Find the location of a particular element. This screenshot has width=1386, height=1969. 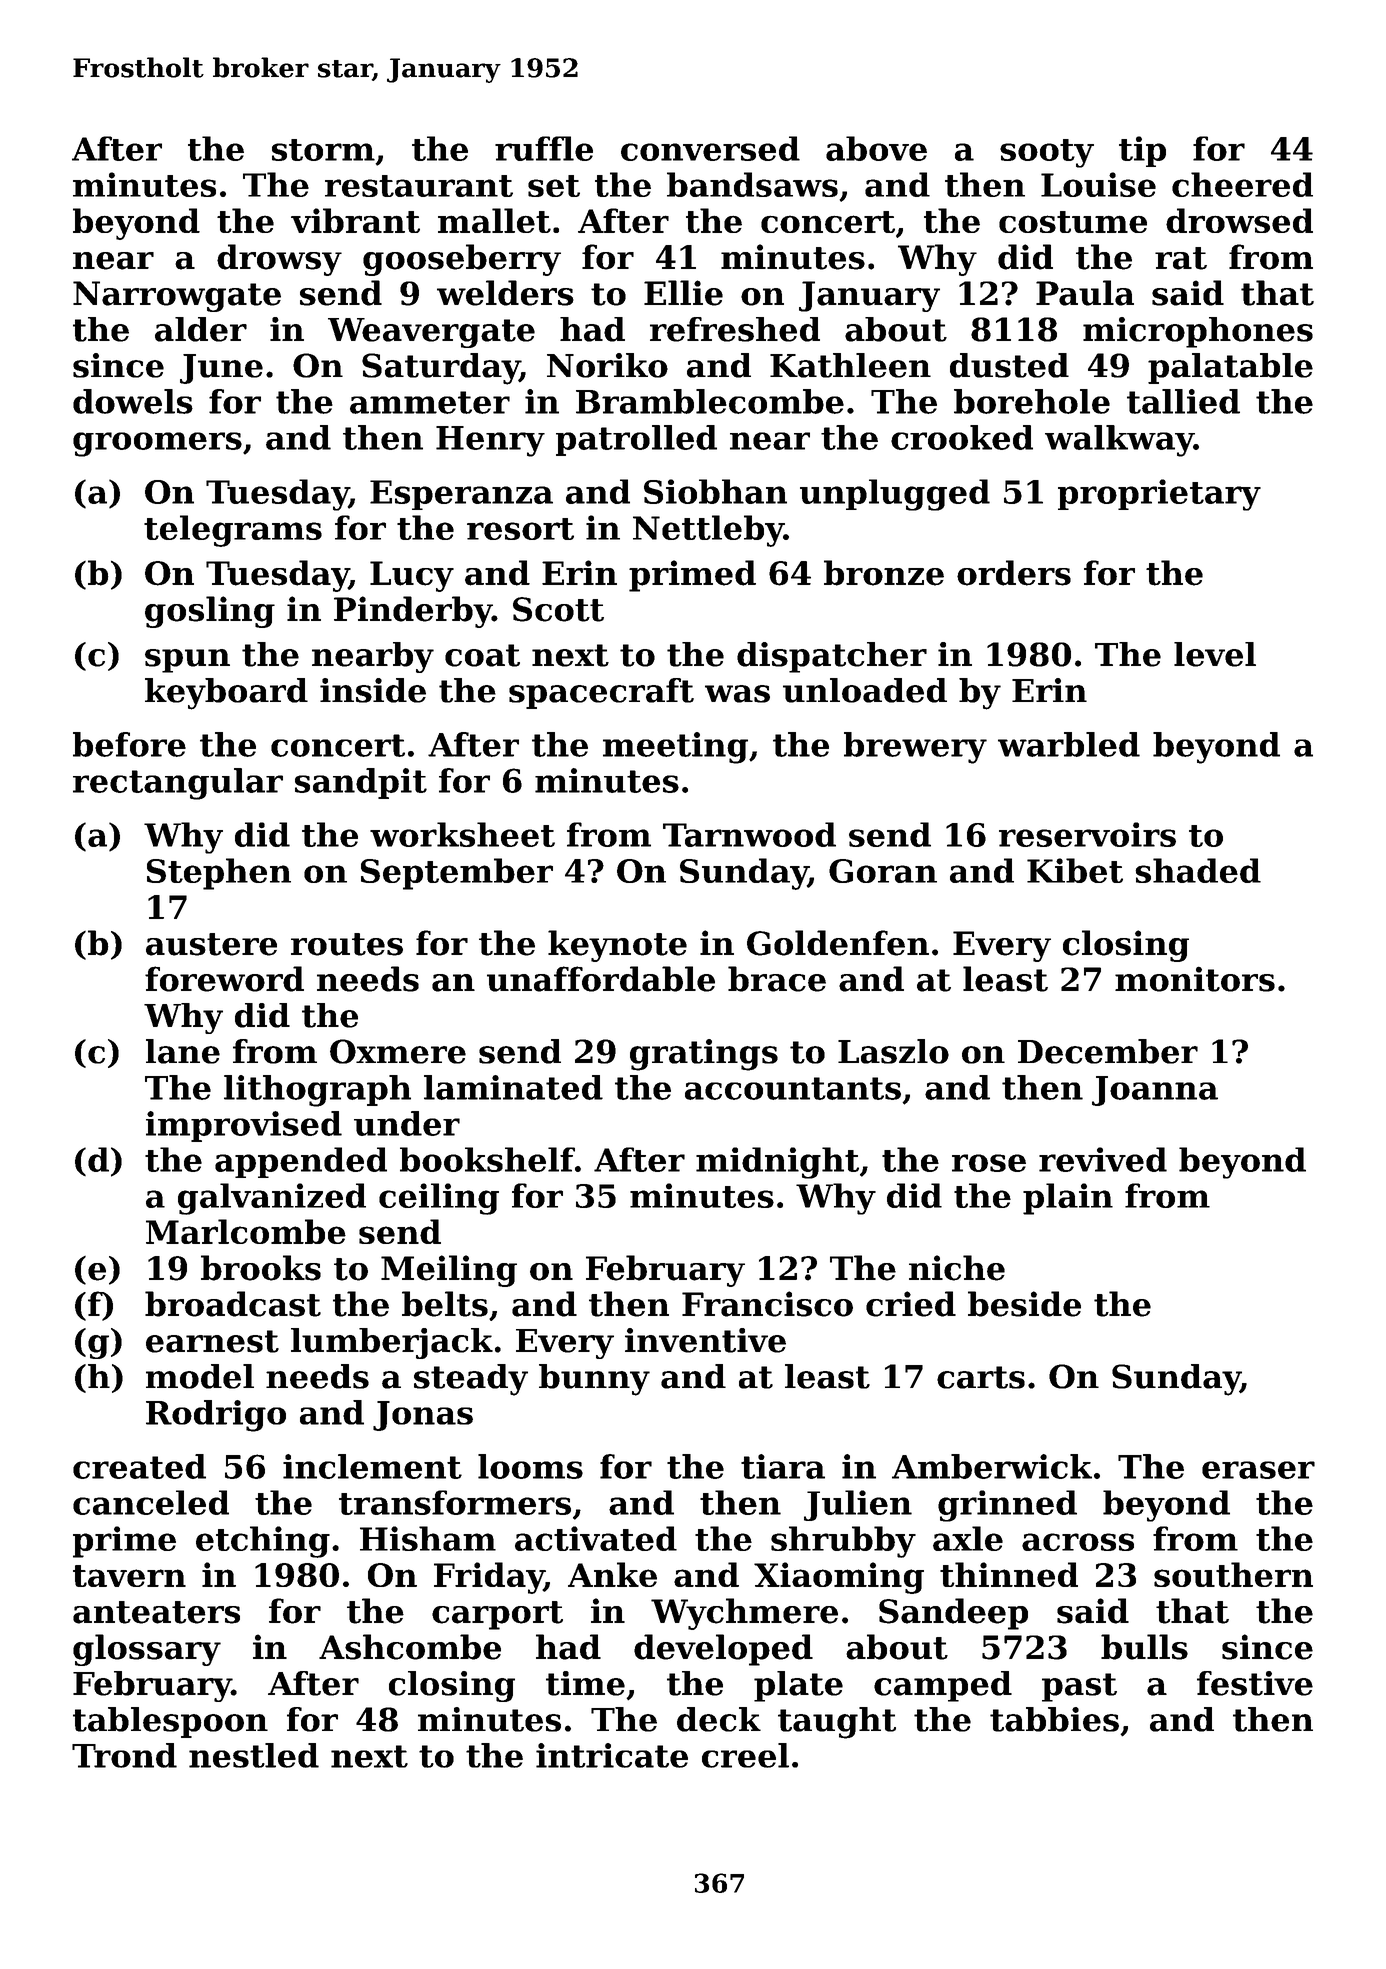

storm is located at coordinates (323, 150).
